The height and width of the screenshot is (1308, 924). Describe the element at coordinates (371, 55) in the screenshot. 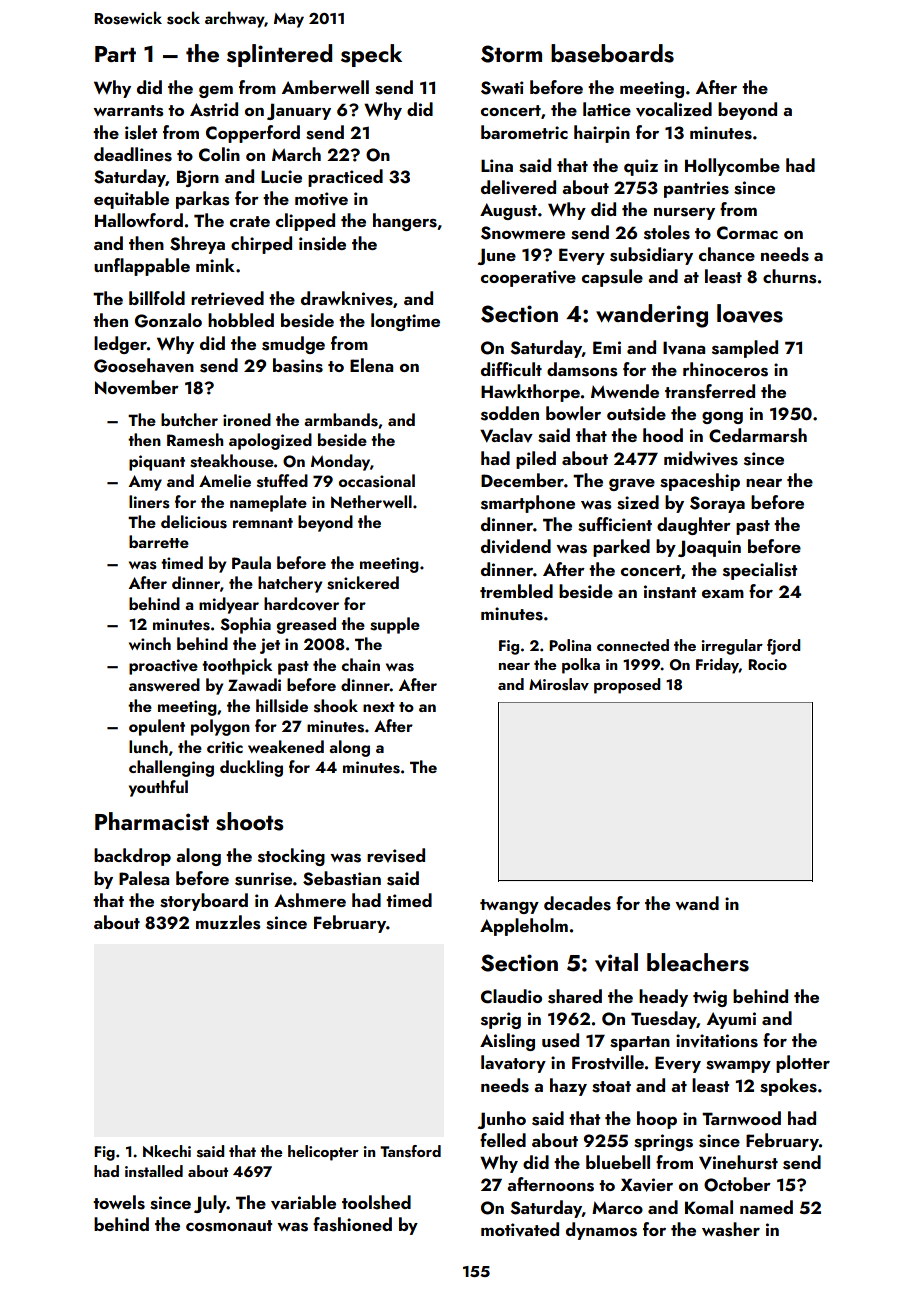

I see `speck` at that location.
